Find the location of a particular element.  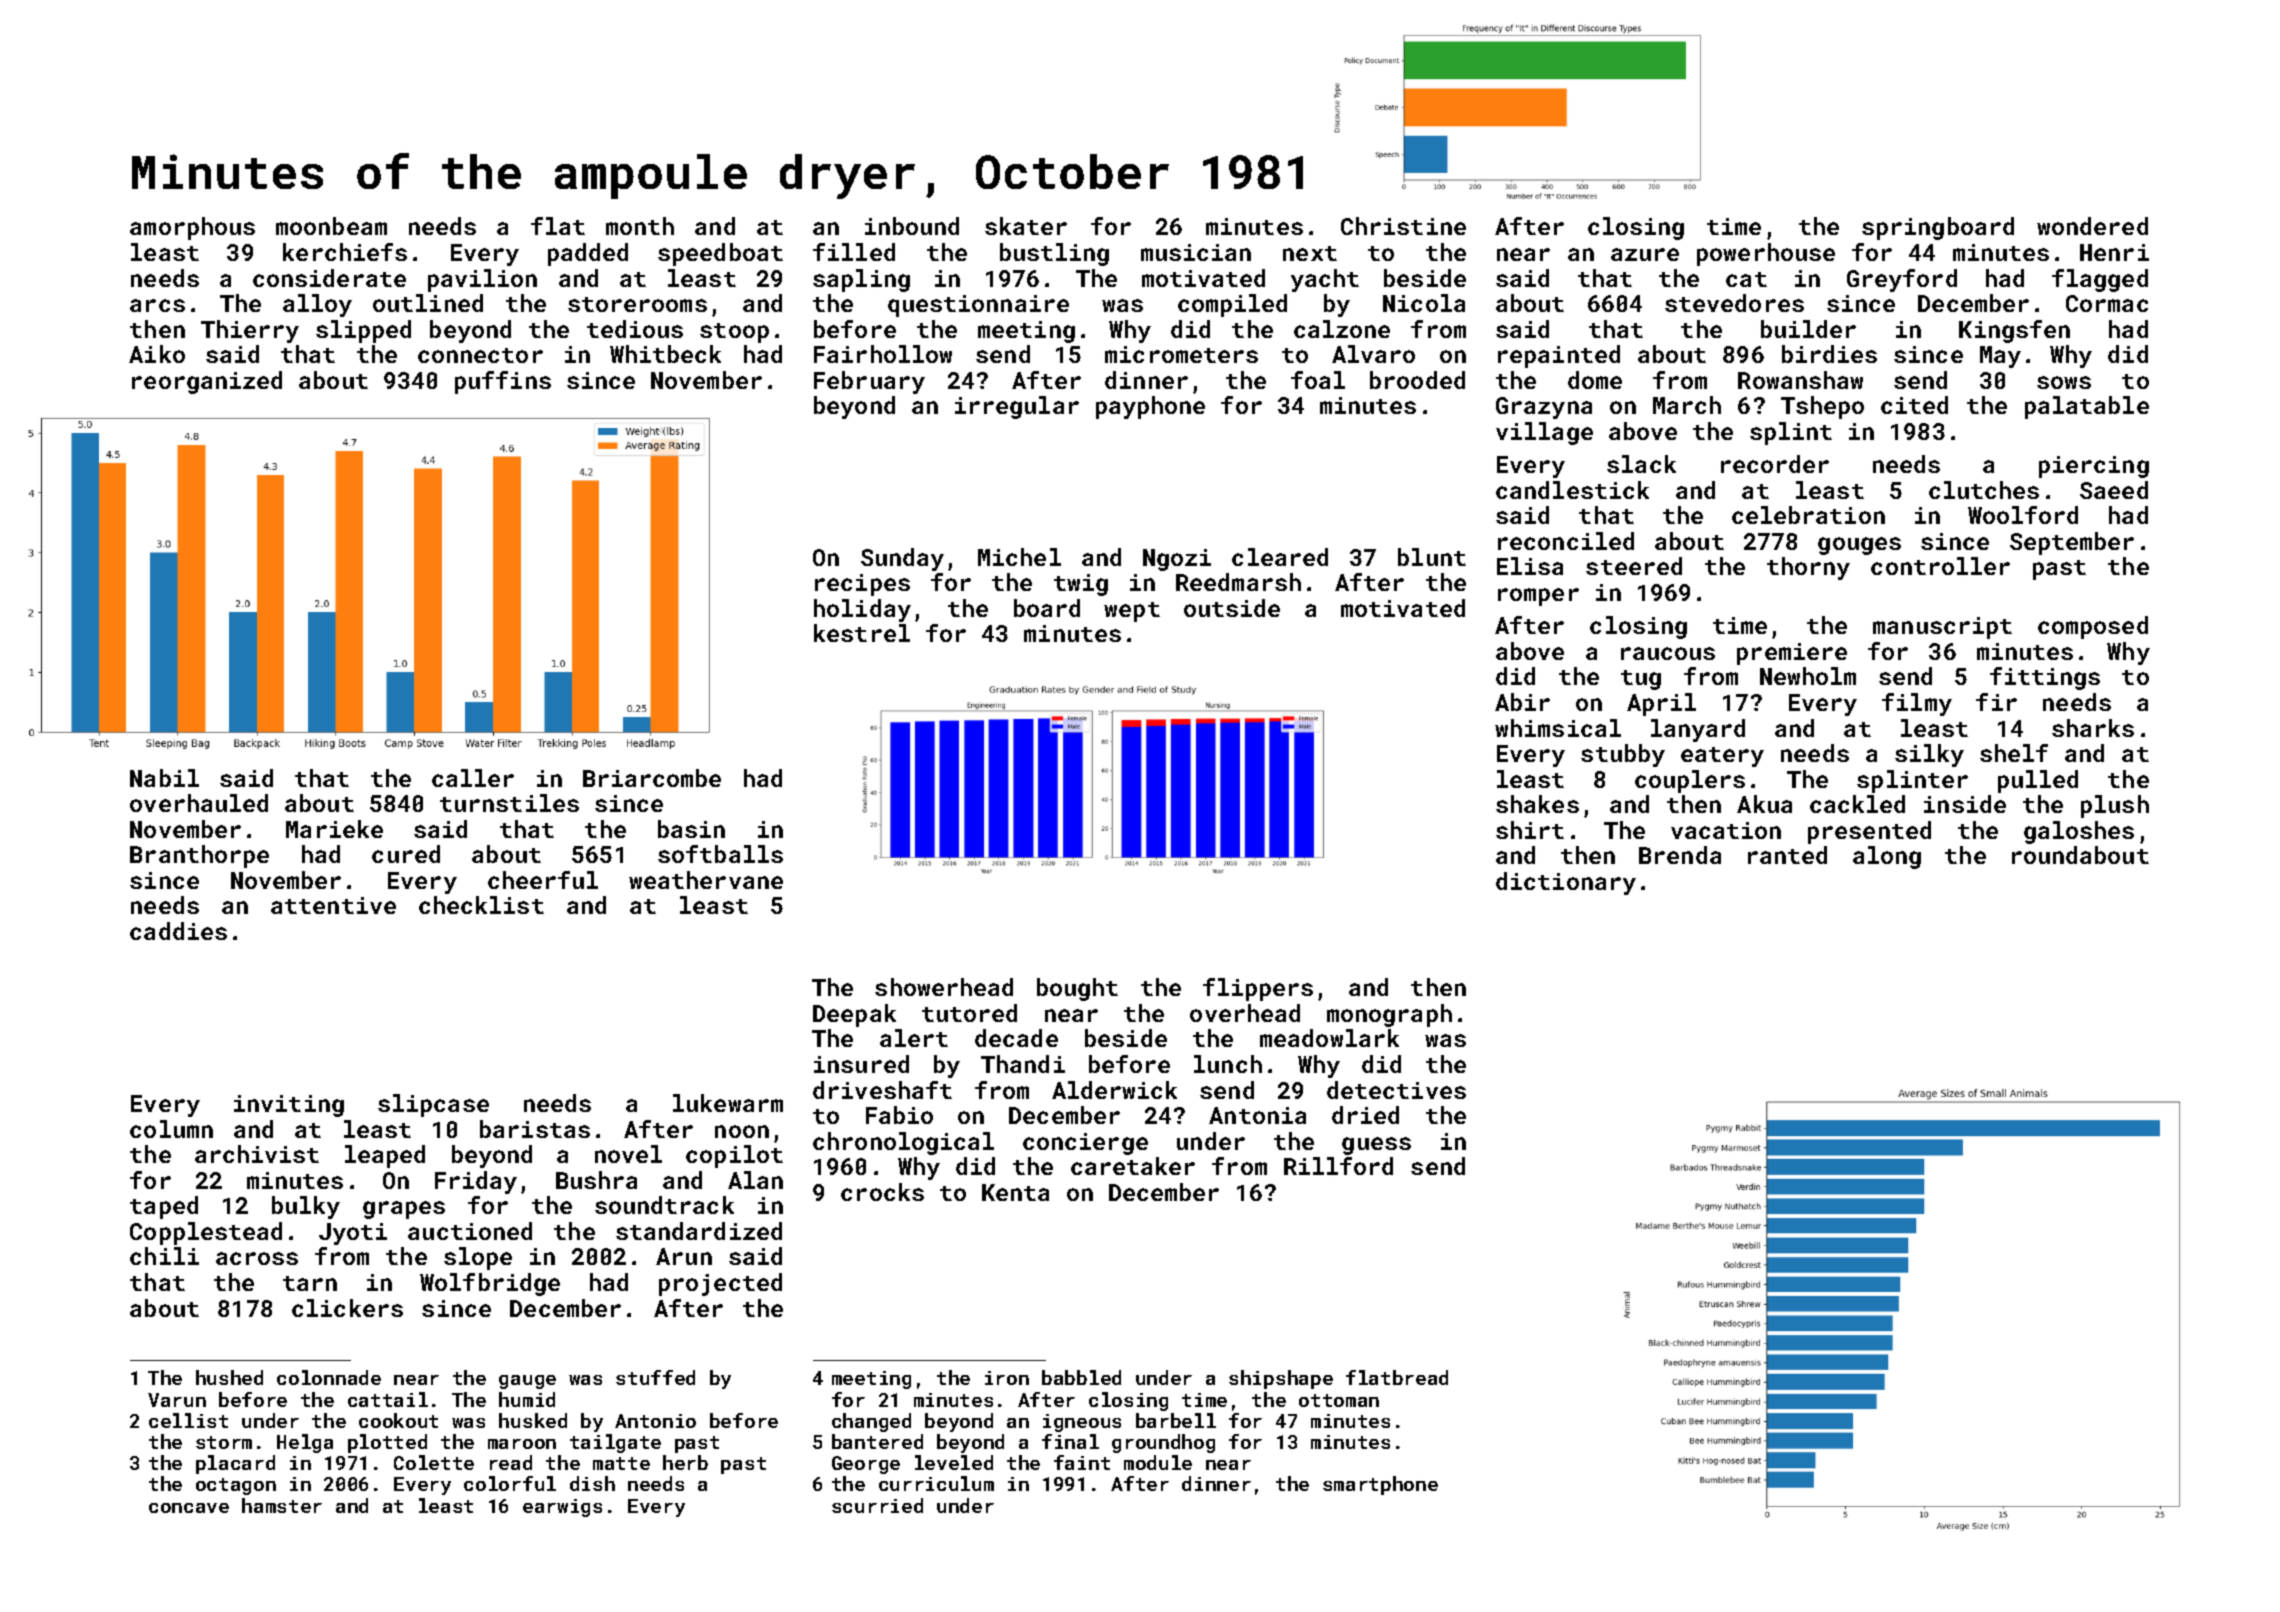

puffins is located at coordinates (503, 382).
